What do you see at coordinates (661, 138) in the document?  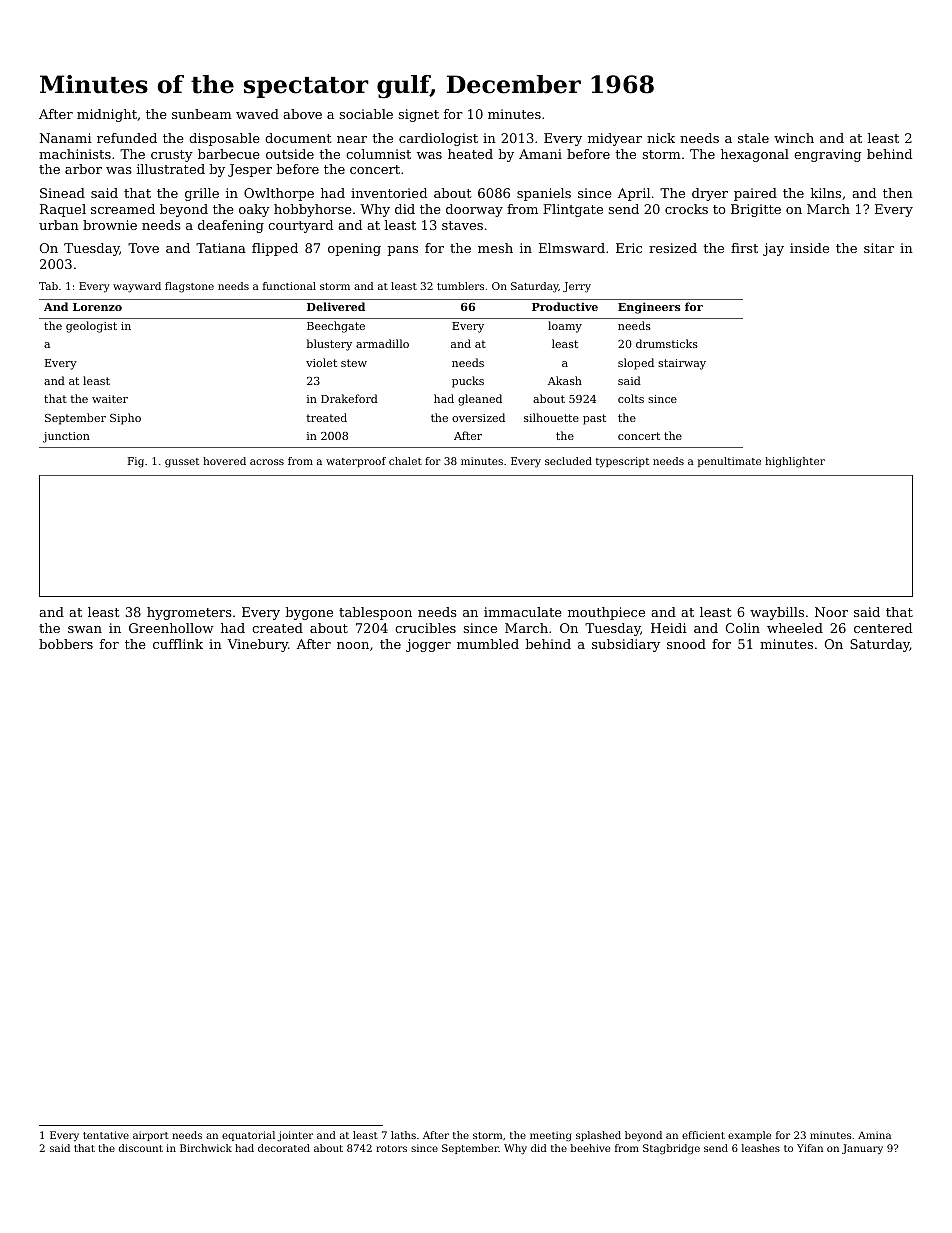 I see `nick` at bounding box center [661, 138].
